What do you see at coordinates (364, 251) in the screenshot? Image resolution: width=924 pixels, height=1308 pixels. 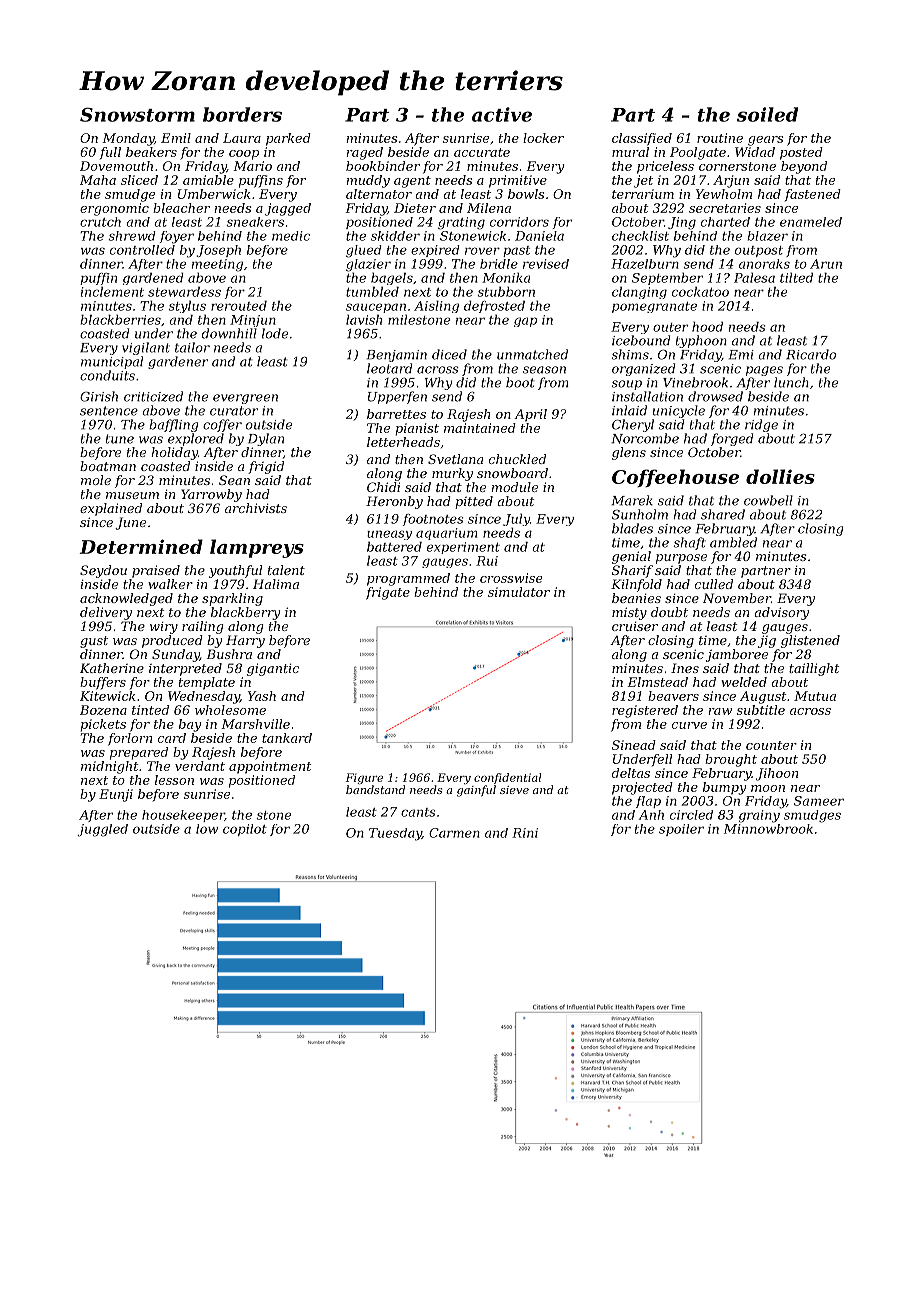 I see `glued` at bounding box center [364, 251].
